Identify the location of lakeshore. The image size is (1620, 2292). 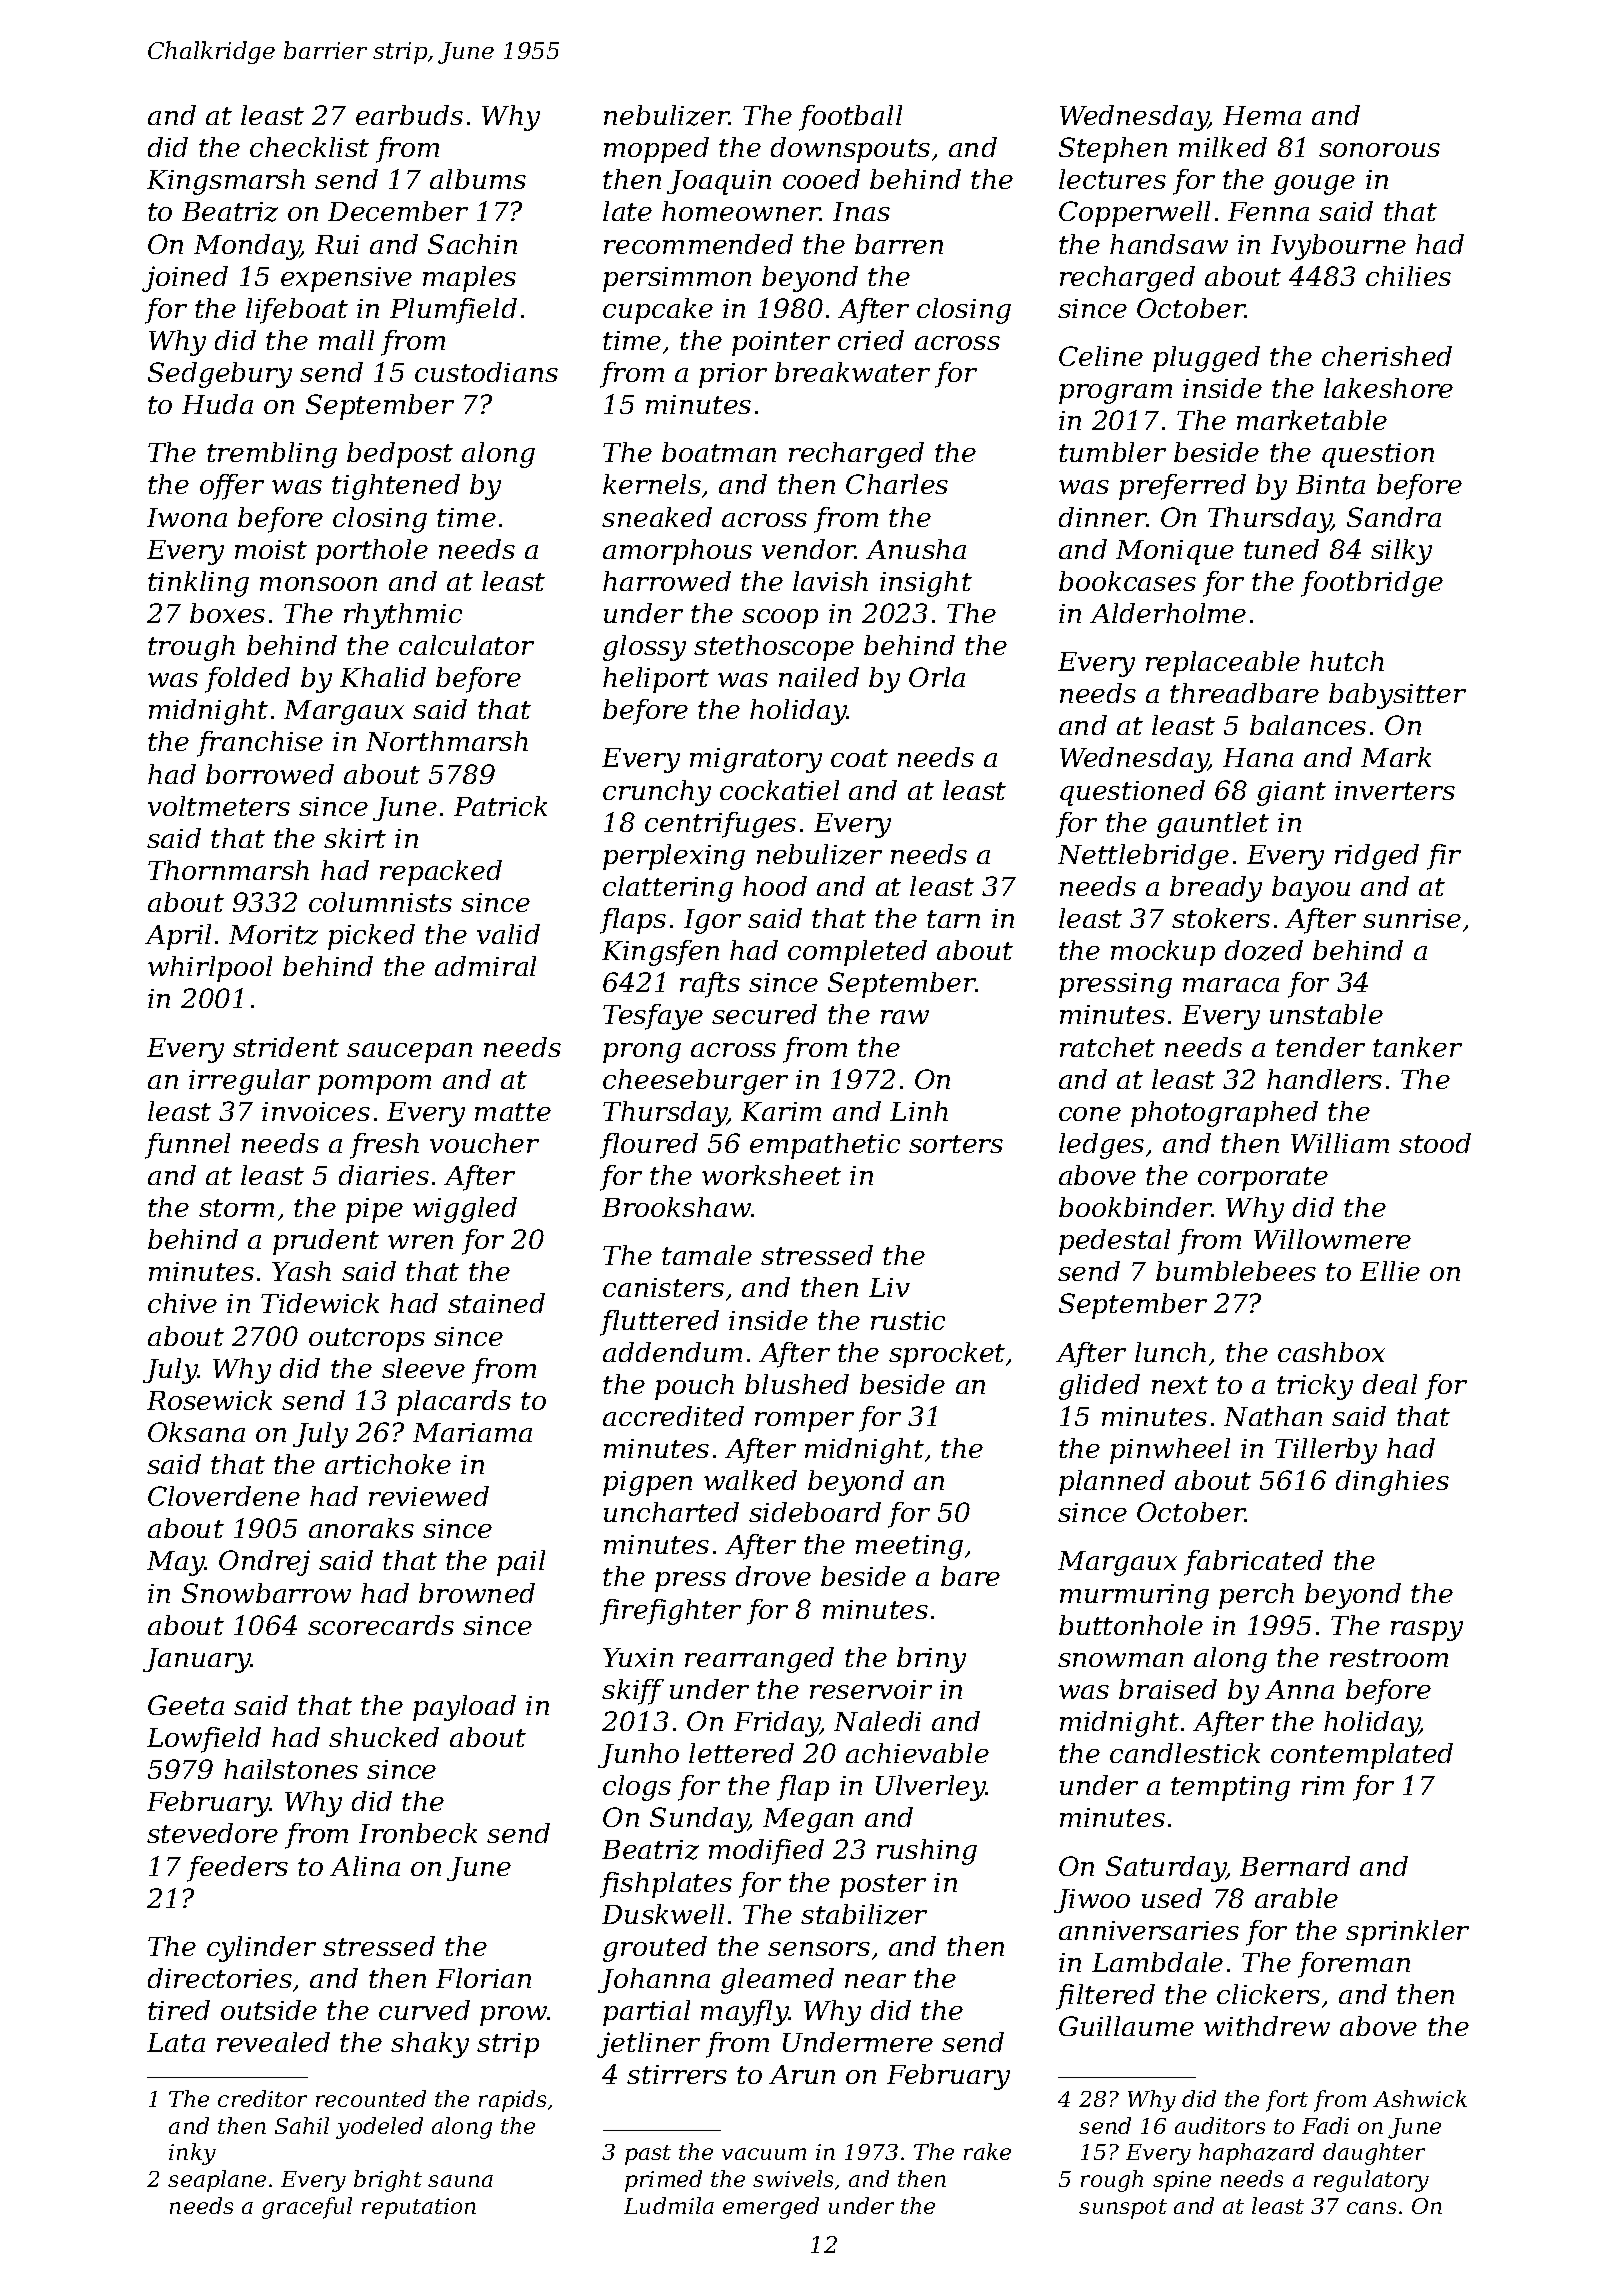
(1388, 388).
